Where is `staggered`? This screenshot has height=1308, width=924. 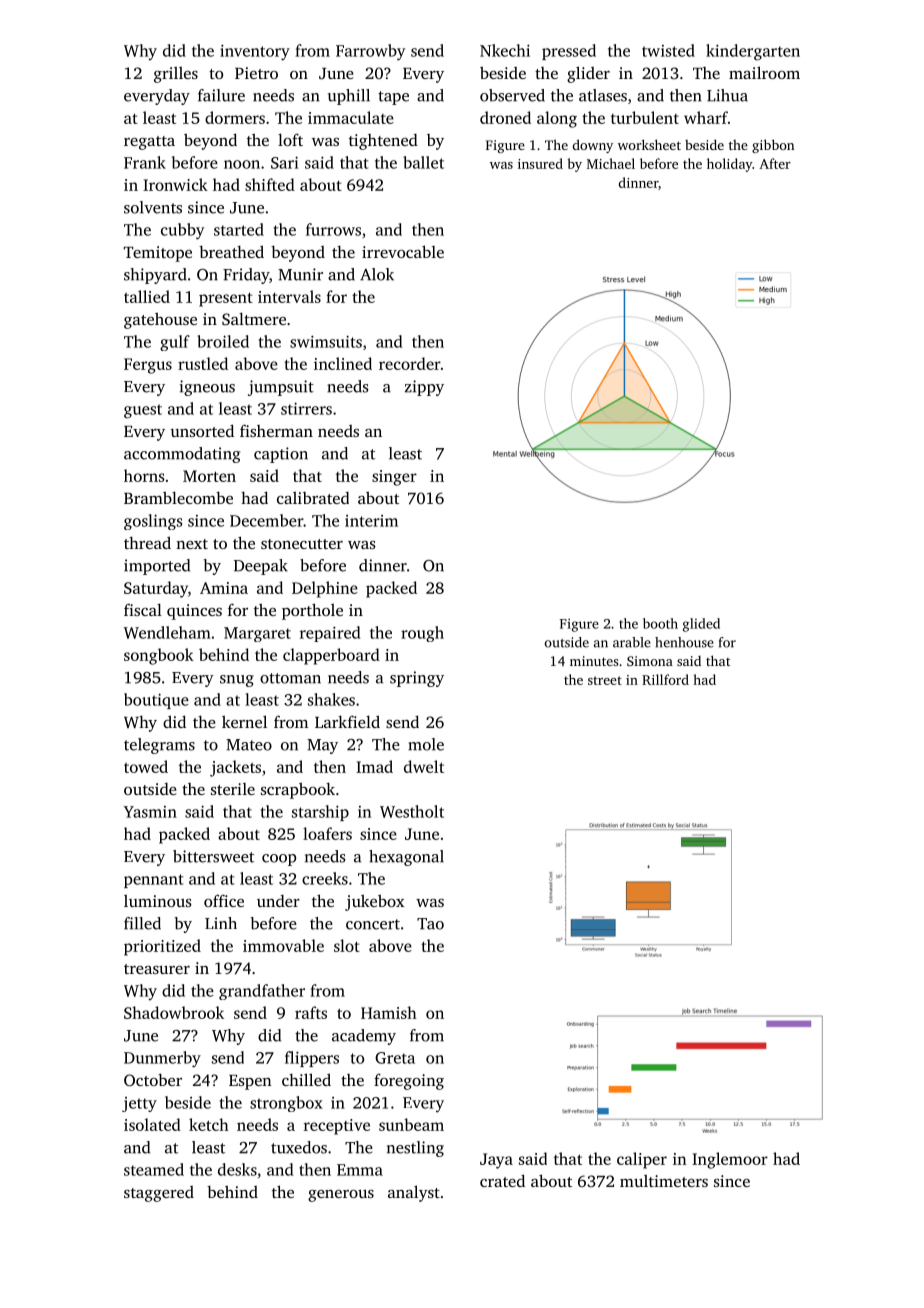 staggered is located at coordinates (159, 1194).
